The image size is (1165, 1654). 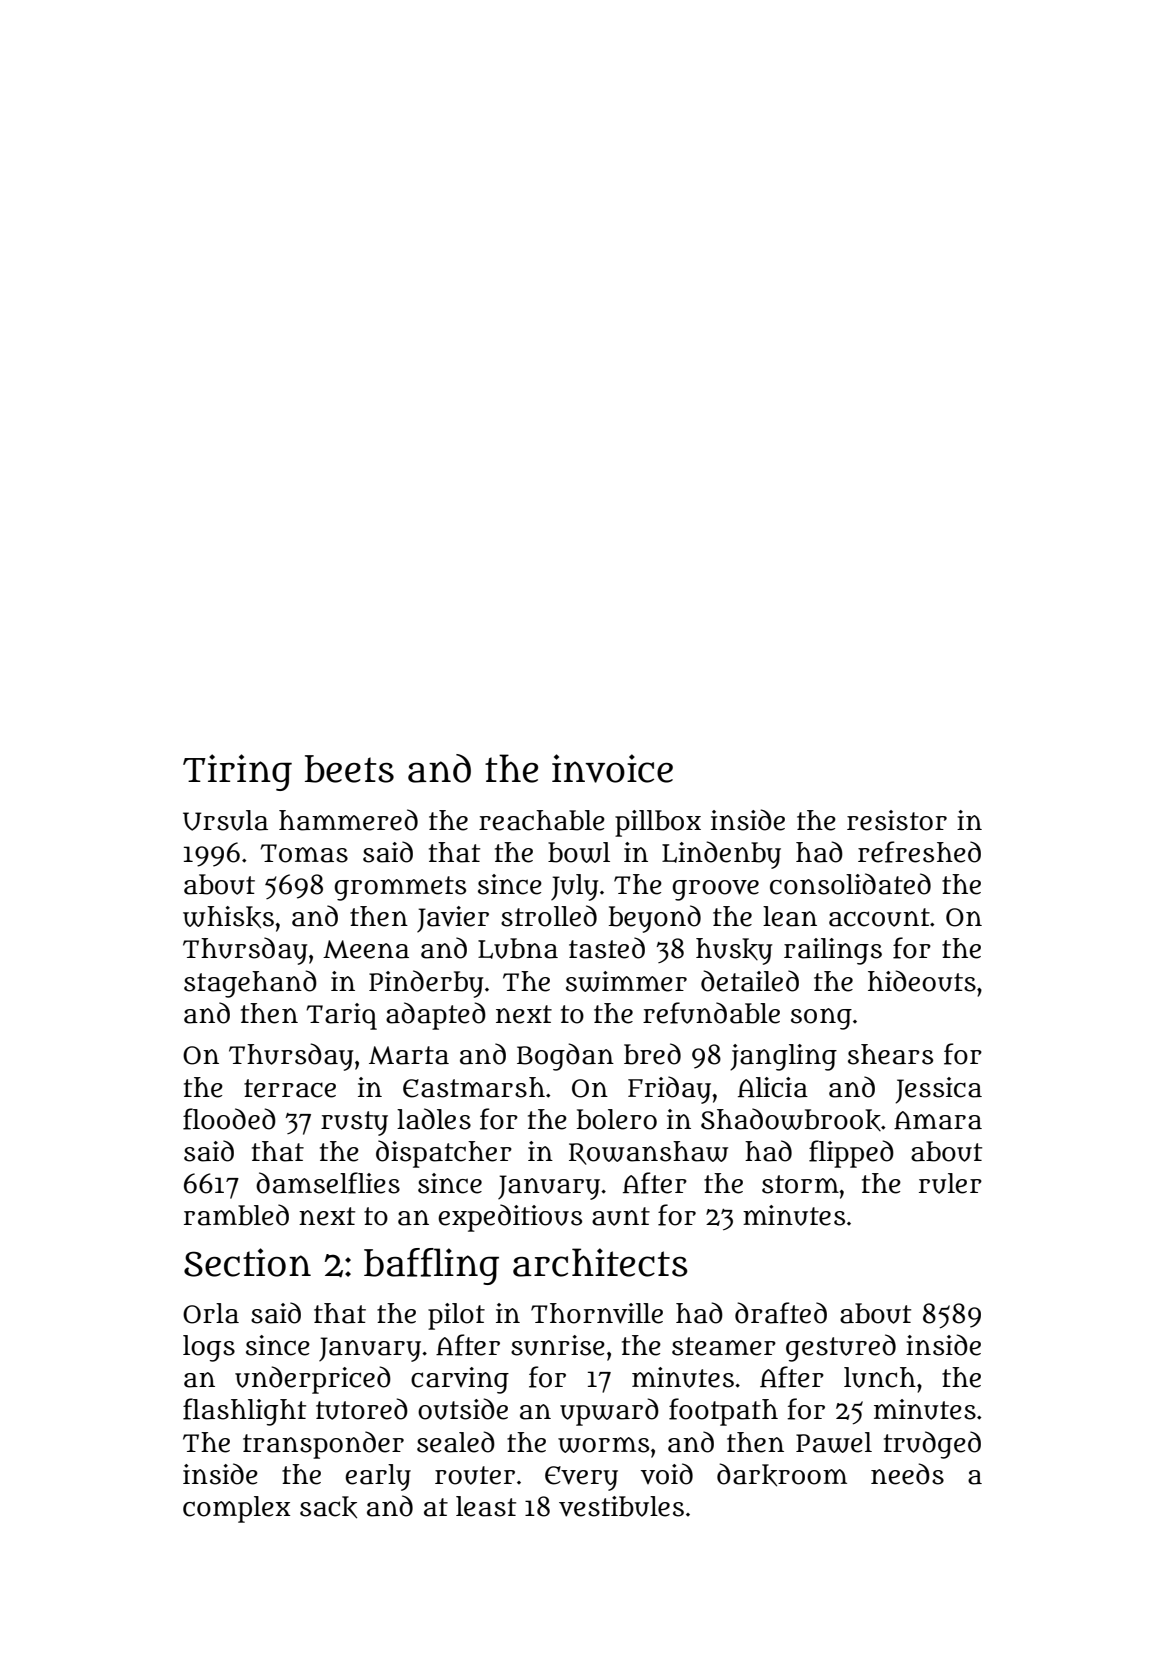 I want to click on Section, so click(x=247, y=1262).
